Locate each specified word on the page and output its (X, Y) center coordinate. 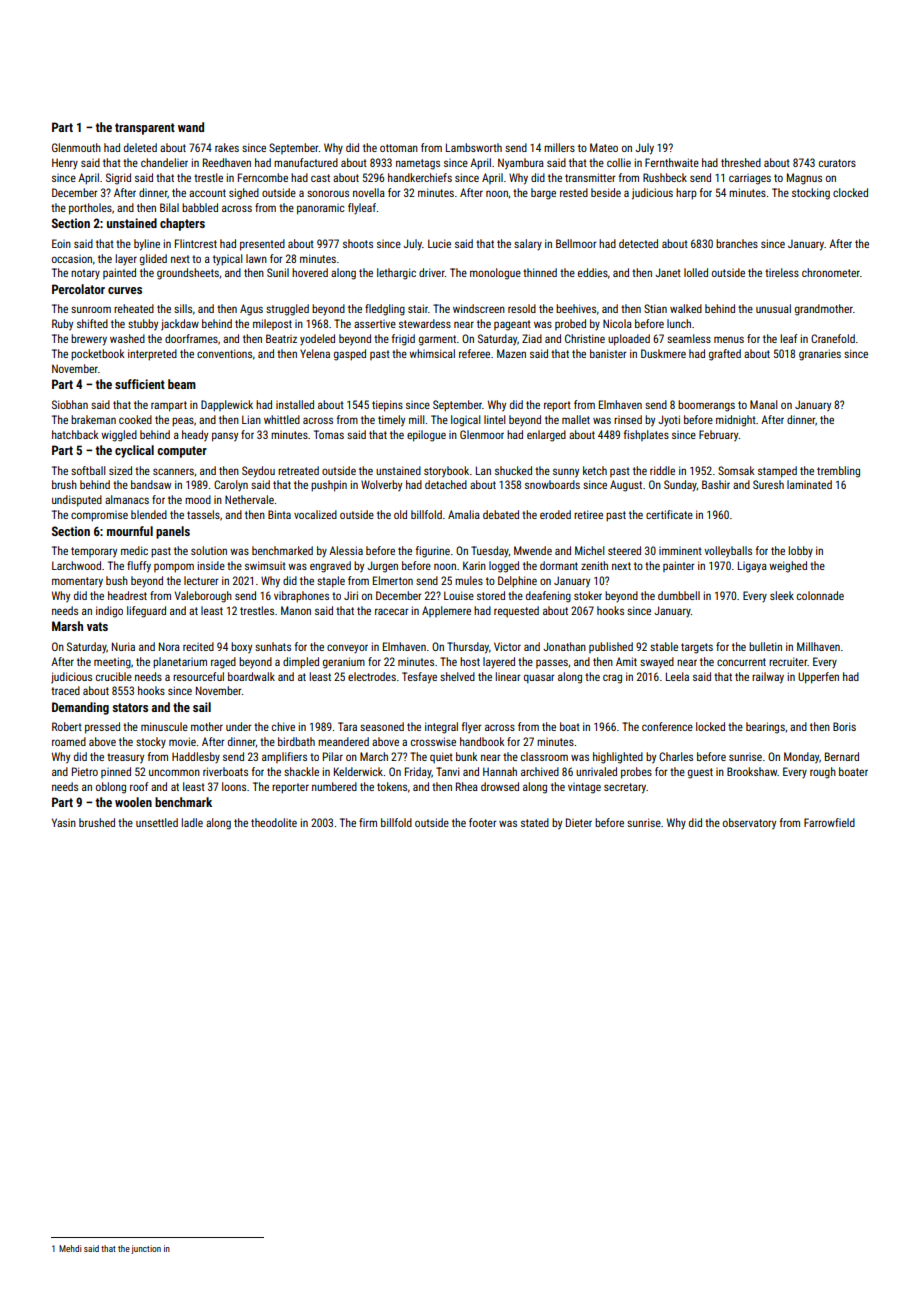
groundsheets (188, 274)
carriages (750, 179)
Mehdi (70, 1248)
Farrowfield (829, 822)
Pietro (85, 771)
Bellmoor (576, 243)
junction (146, 1249)
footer (483, 822)
